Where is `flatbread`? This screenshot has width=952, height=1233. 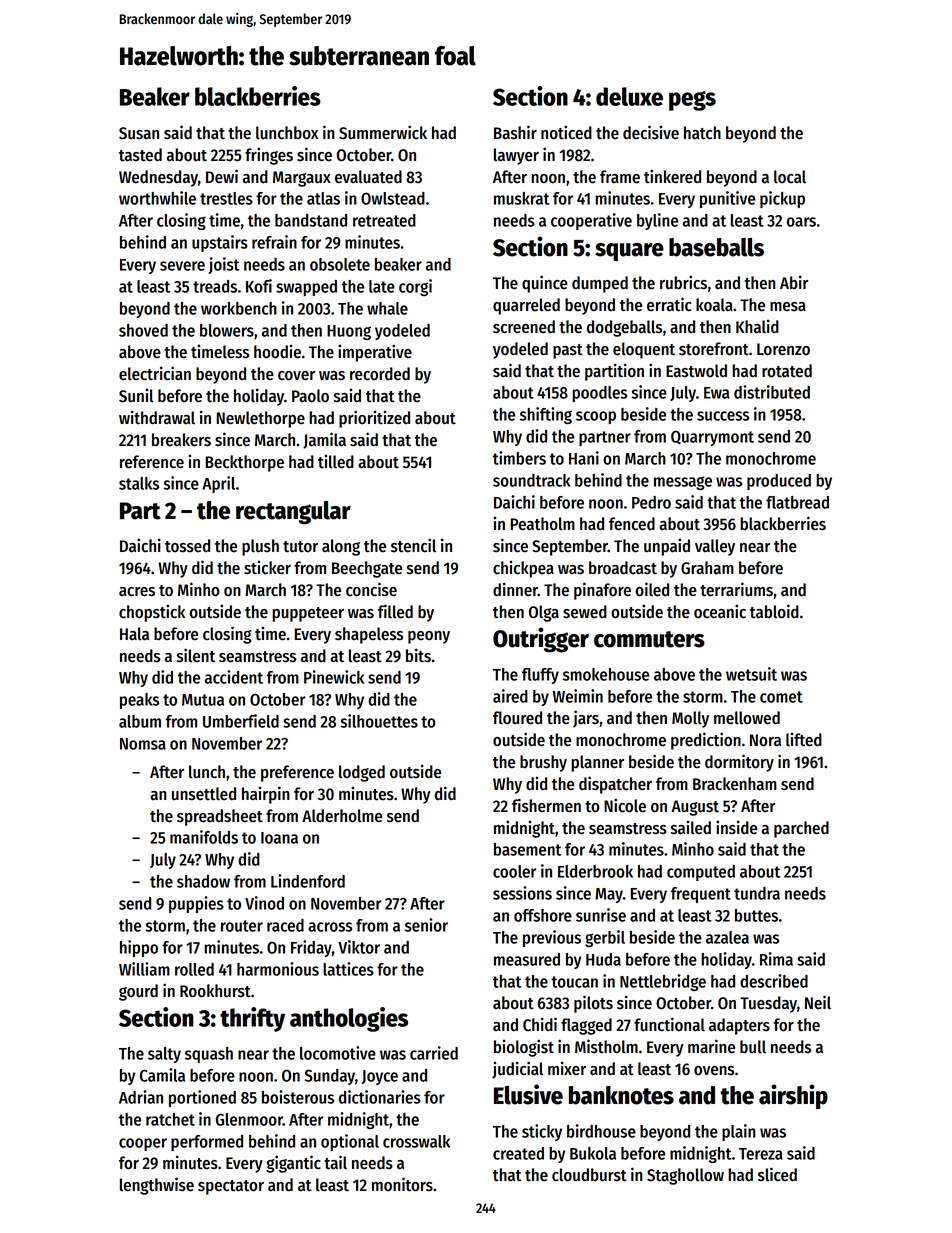 flatbread is located at coordinates (797, 502).
